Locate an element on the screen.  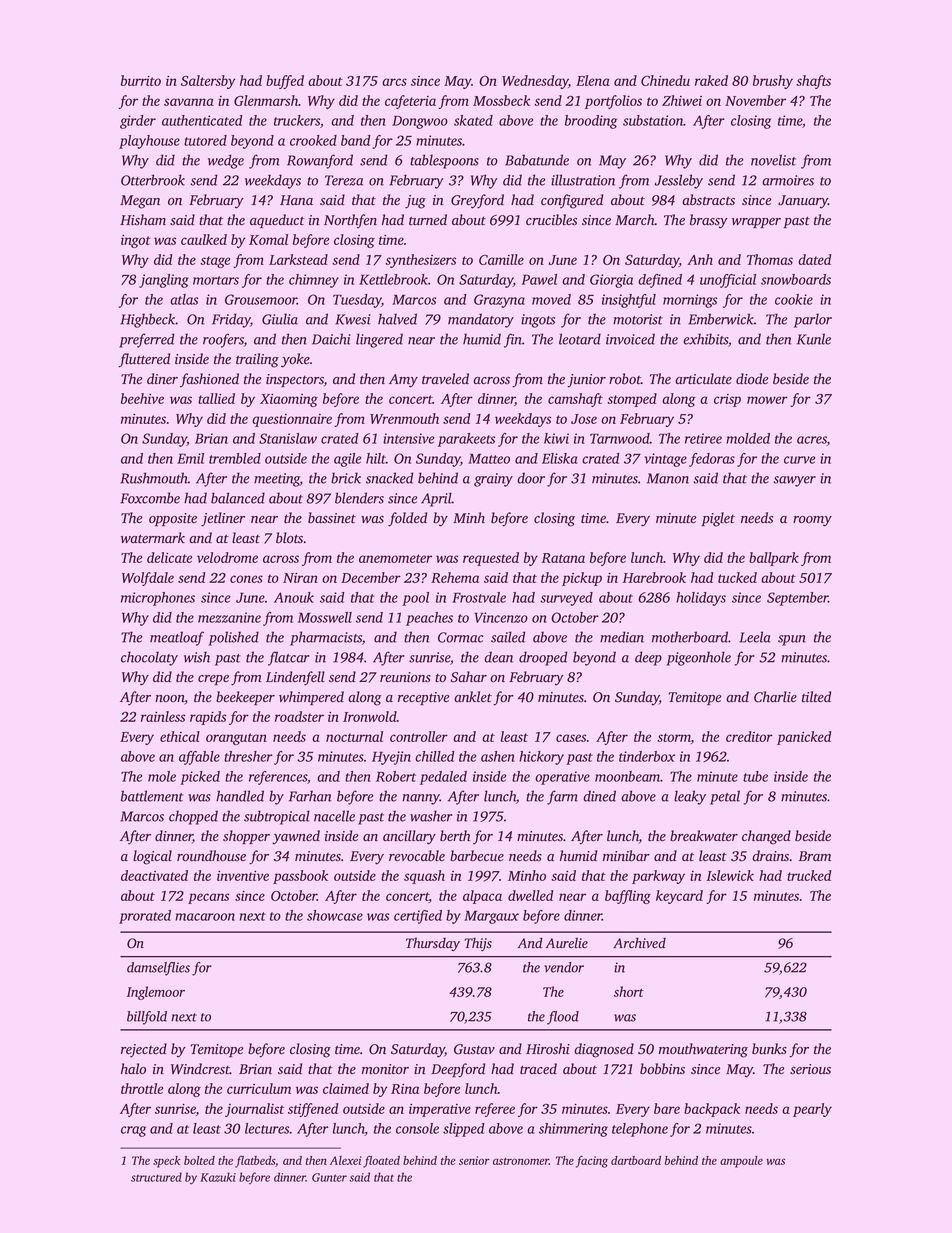
battlement is located at coordinates (152, 796).
